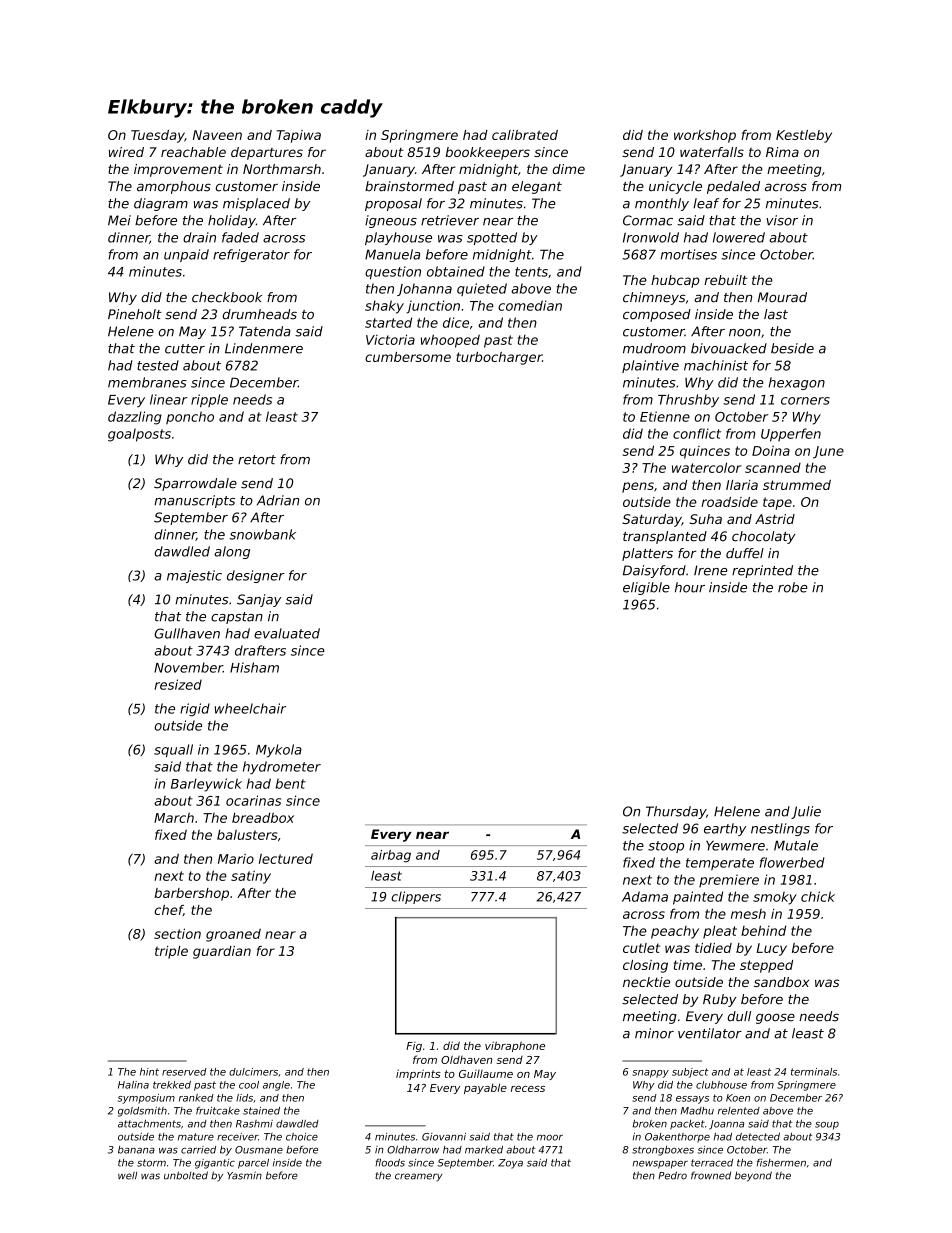  What do you see at coordinates (126, 152) in the page?
I see `wired` at bounding box center [126, 152].
